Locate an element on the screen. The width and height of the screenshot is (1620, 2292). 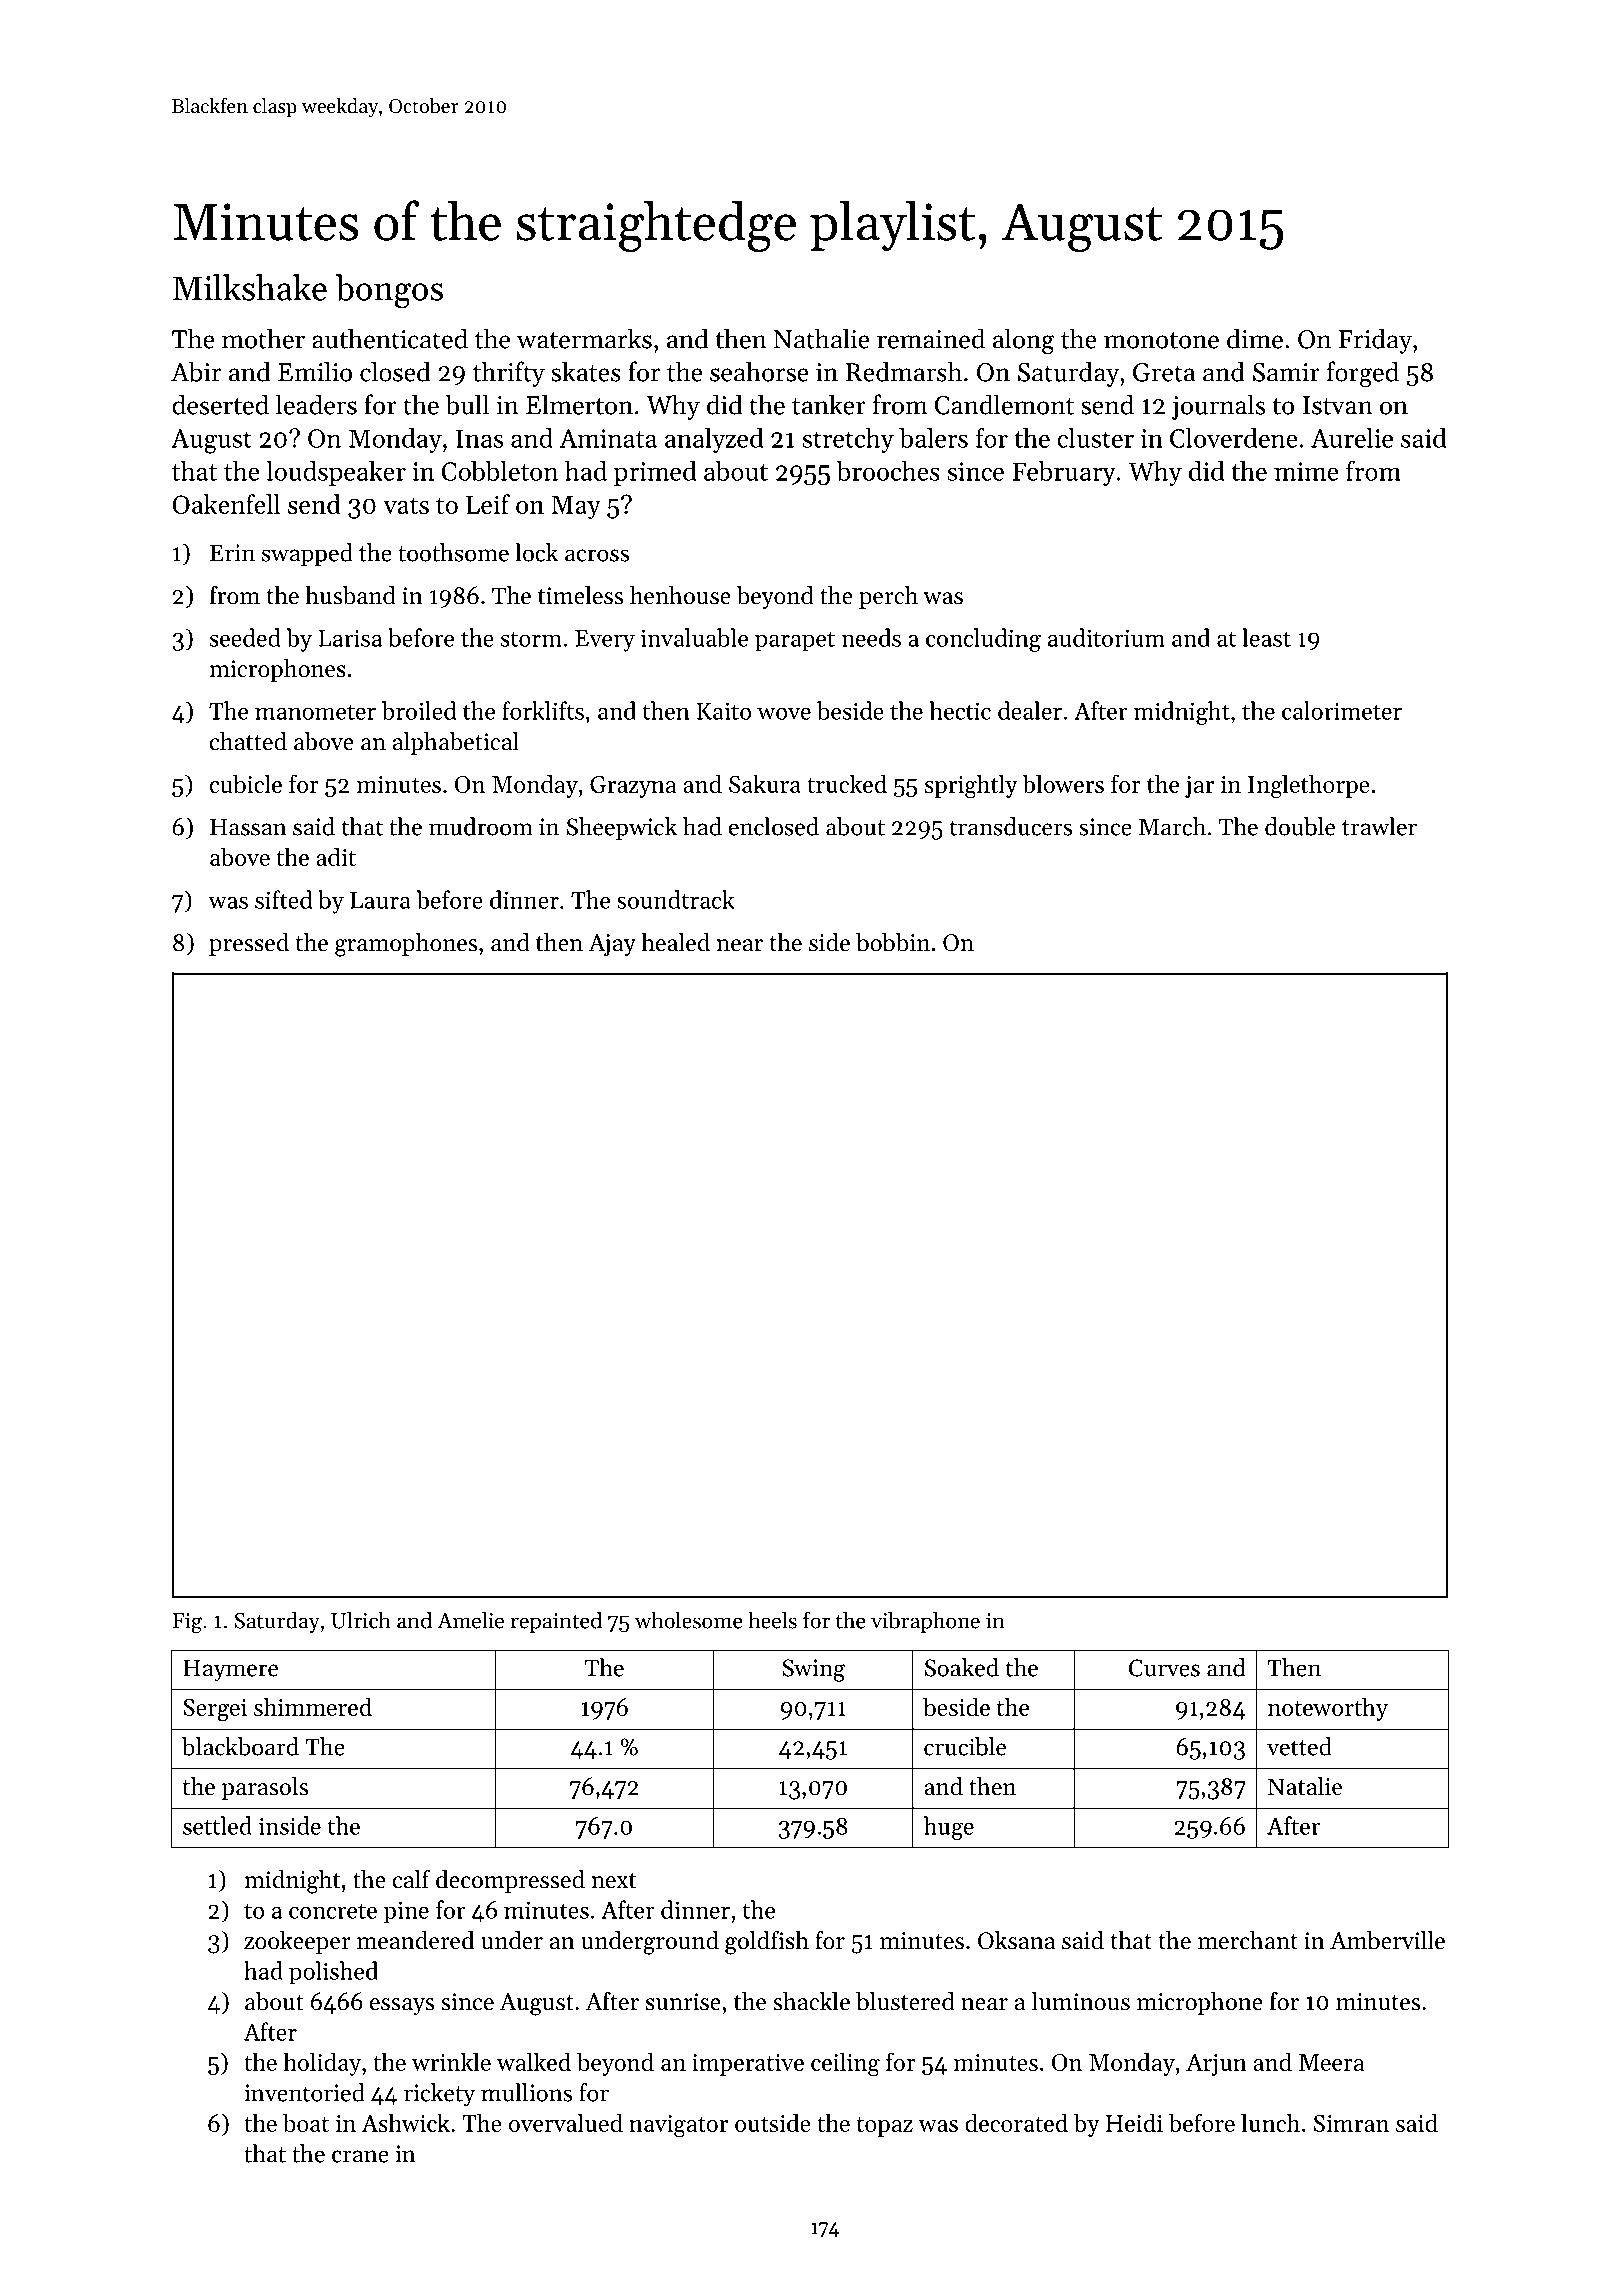
gramophones is located at coordinates (406, 945).
